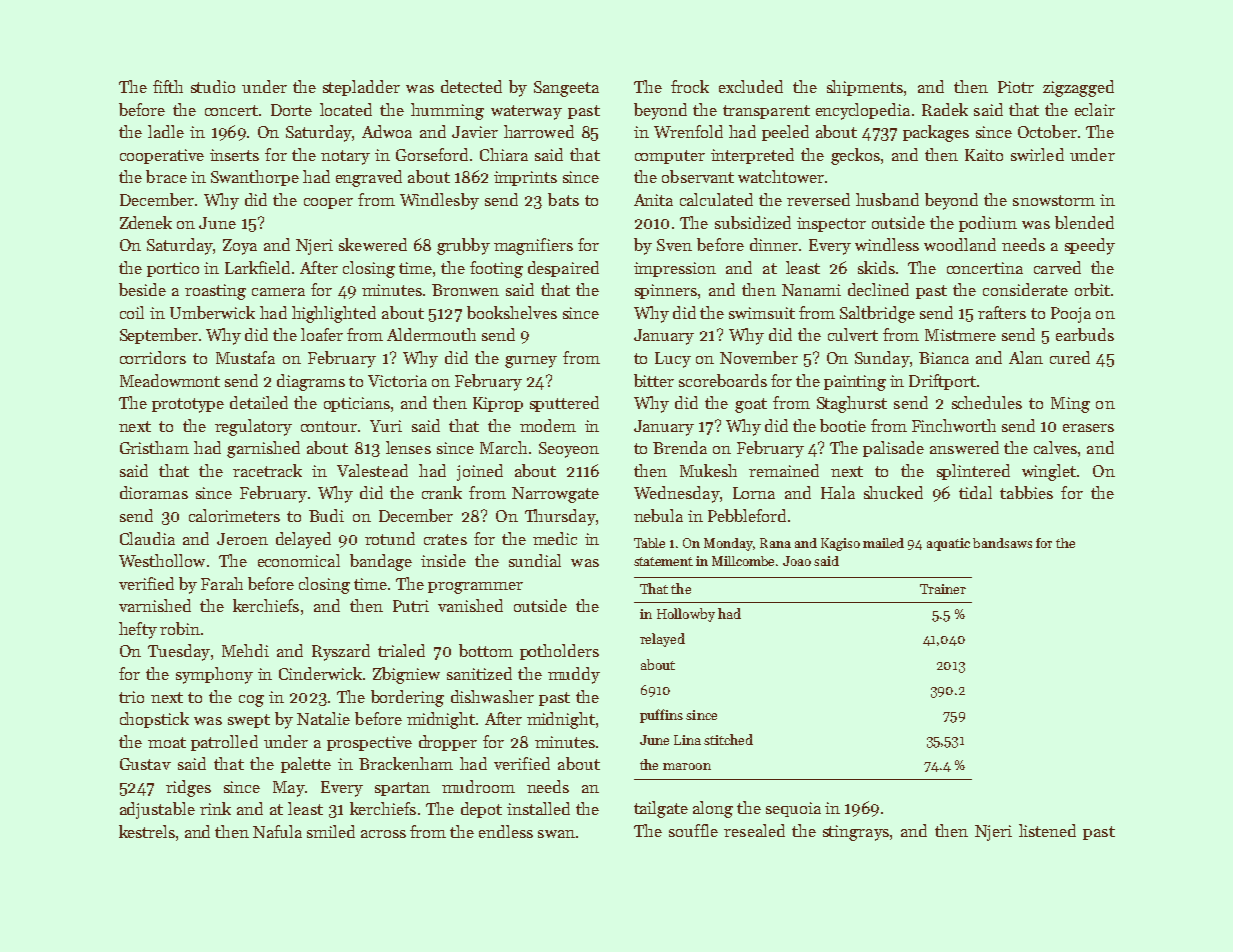 The image size is (1233, 952). What do you see at coordinates (291, 110) in the screenshot?
I see `Dorte` at bounding box center [291, 110].
